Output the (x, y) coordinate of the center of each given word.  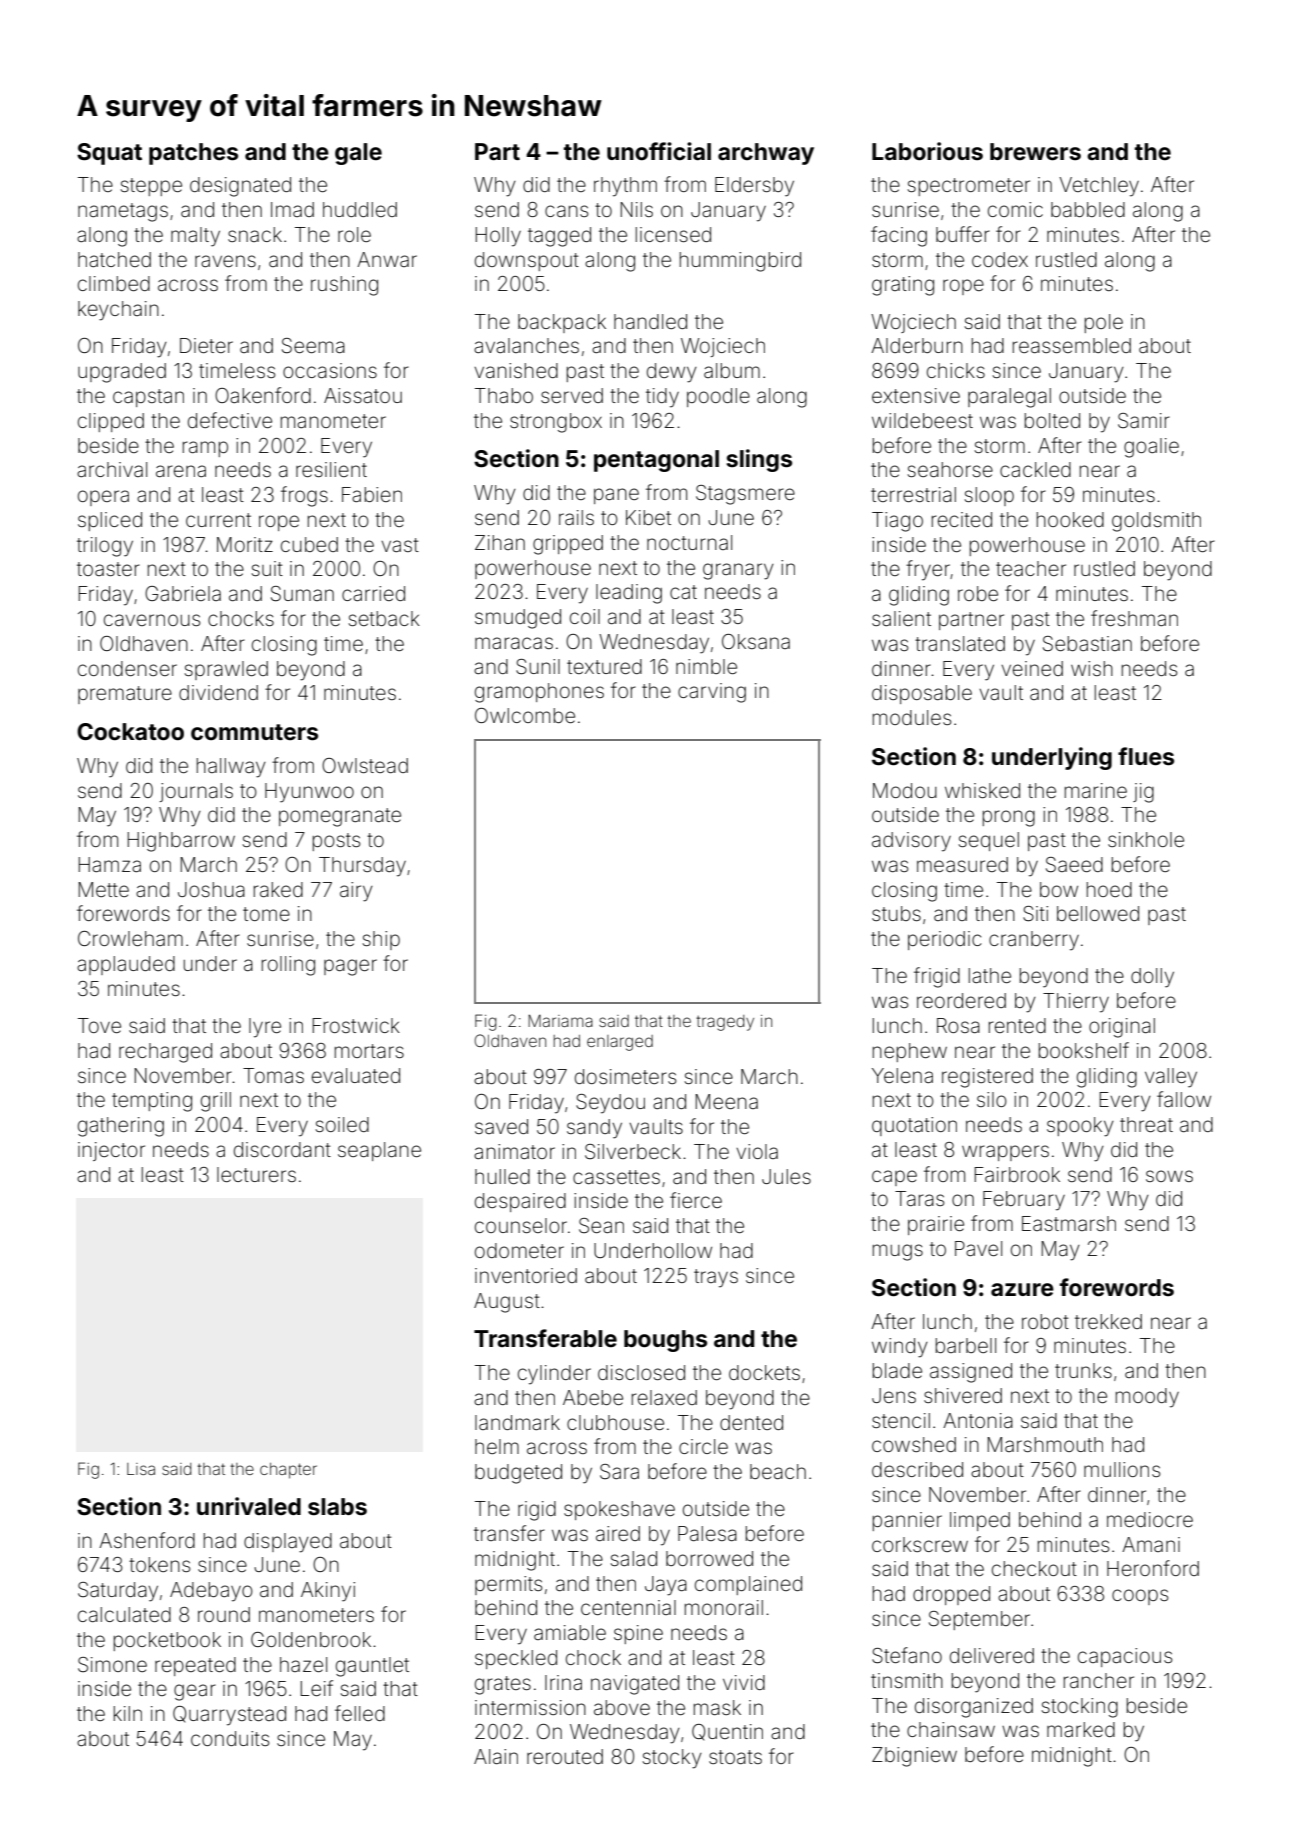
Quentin (727, 1732)
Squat (109, 154)
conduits (230, 1738)
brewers (1035, 152)
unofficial (659, 151)
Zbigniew (914, 1757)
